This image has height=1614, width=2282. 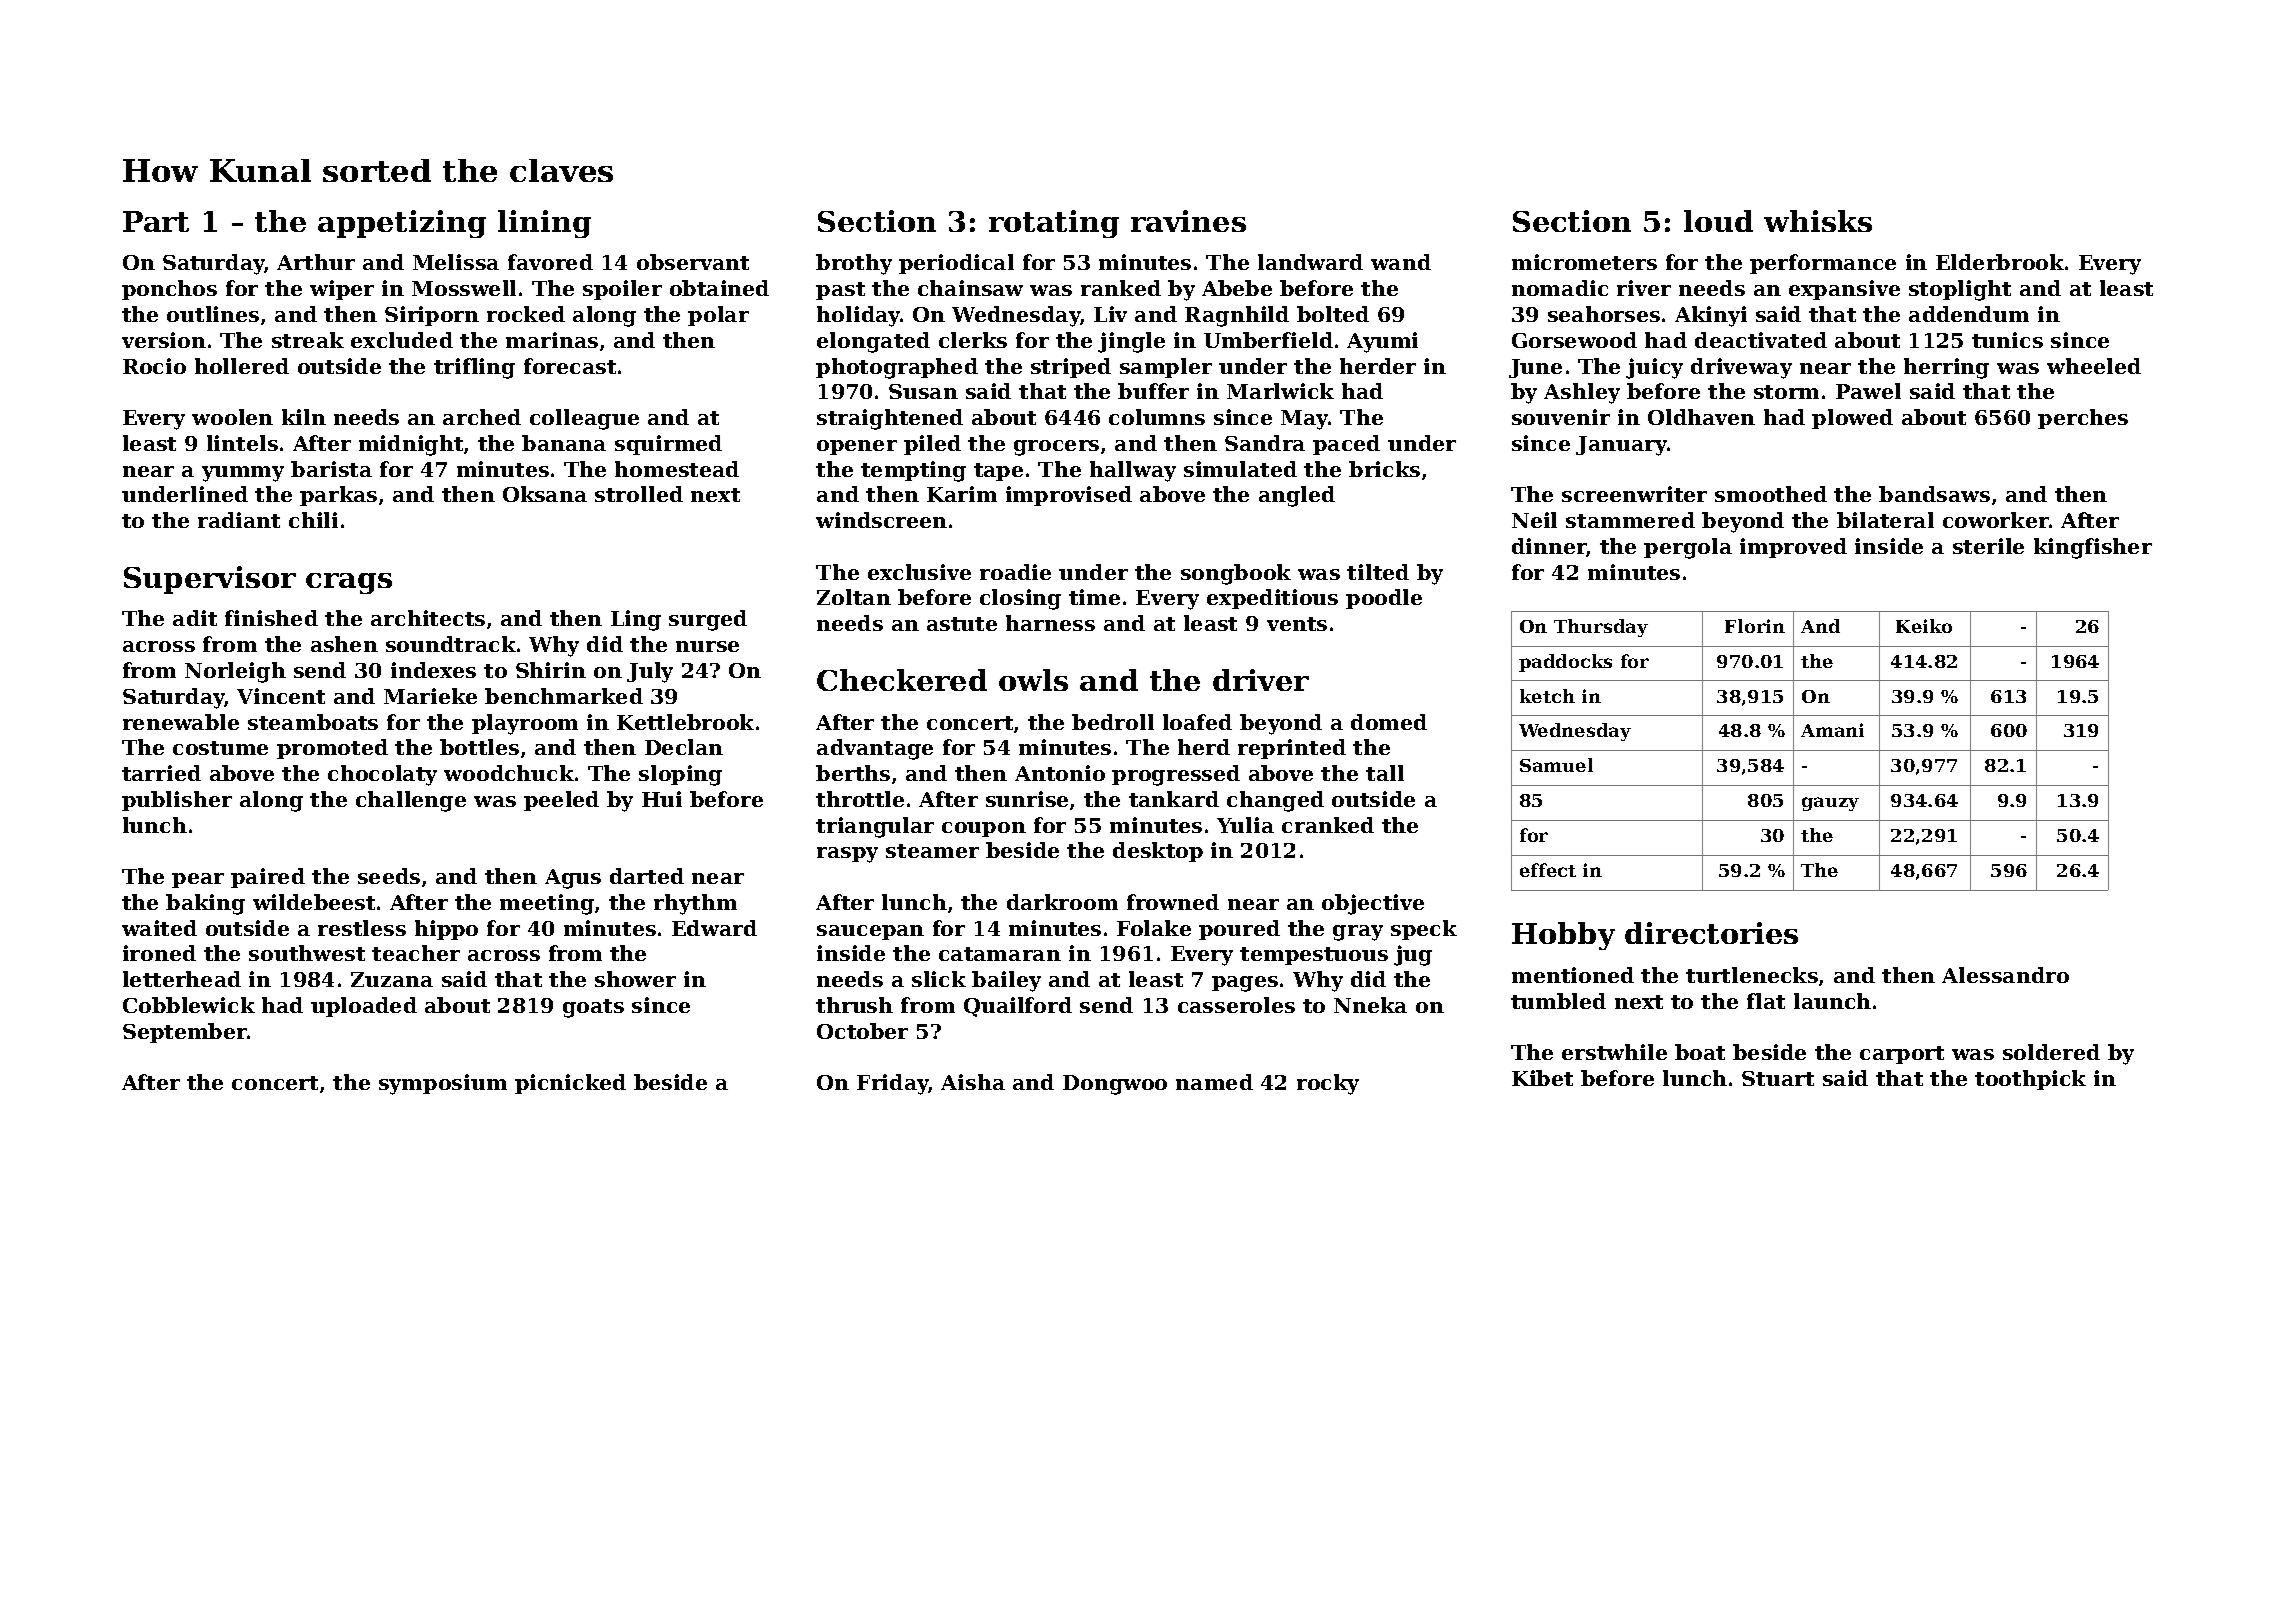 What do you see at coordinates (1389, 722) in the image?
I see `domed` at bounding box center [1389, 722].
